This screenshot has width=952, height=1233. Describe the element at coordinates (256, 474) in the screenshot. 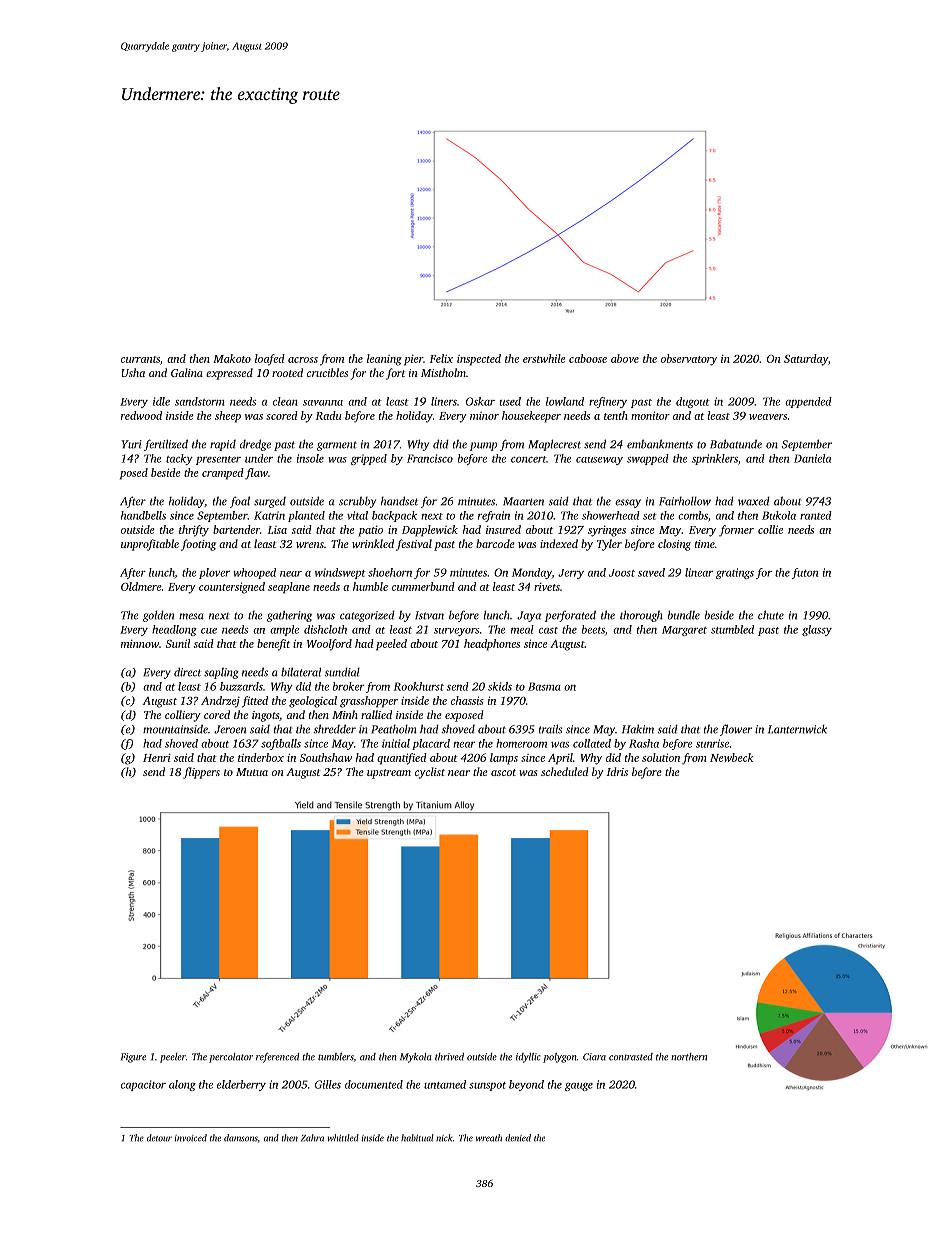

I see `flaw` at that location.
